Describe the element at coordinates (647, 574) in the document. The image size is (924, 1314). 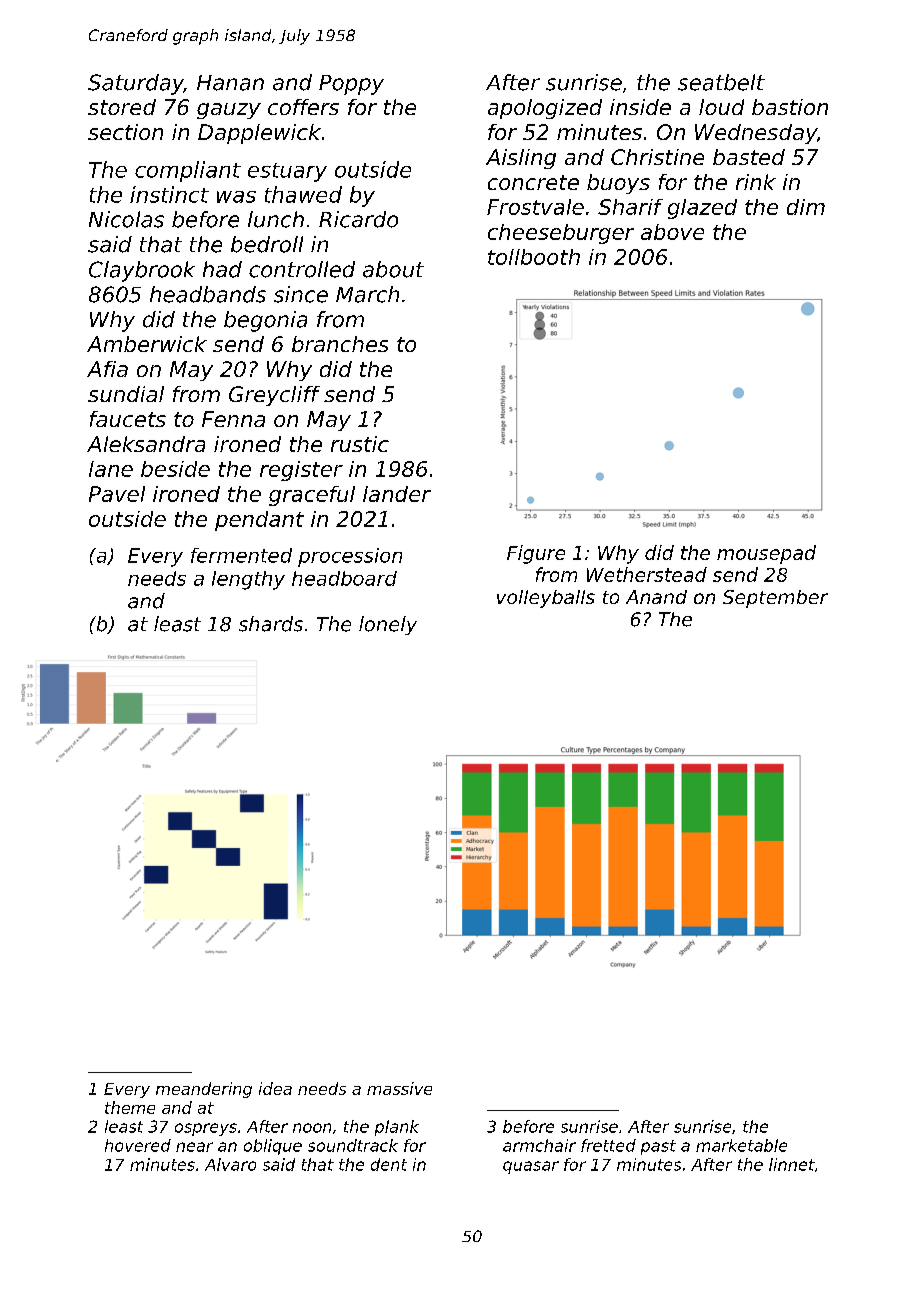
I see `Wetherstead` at that location.
